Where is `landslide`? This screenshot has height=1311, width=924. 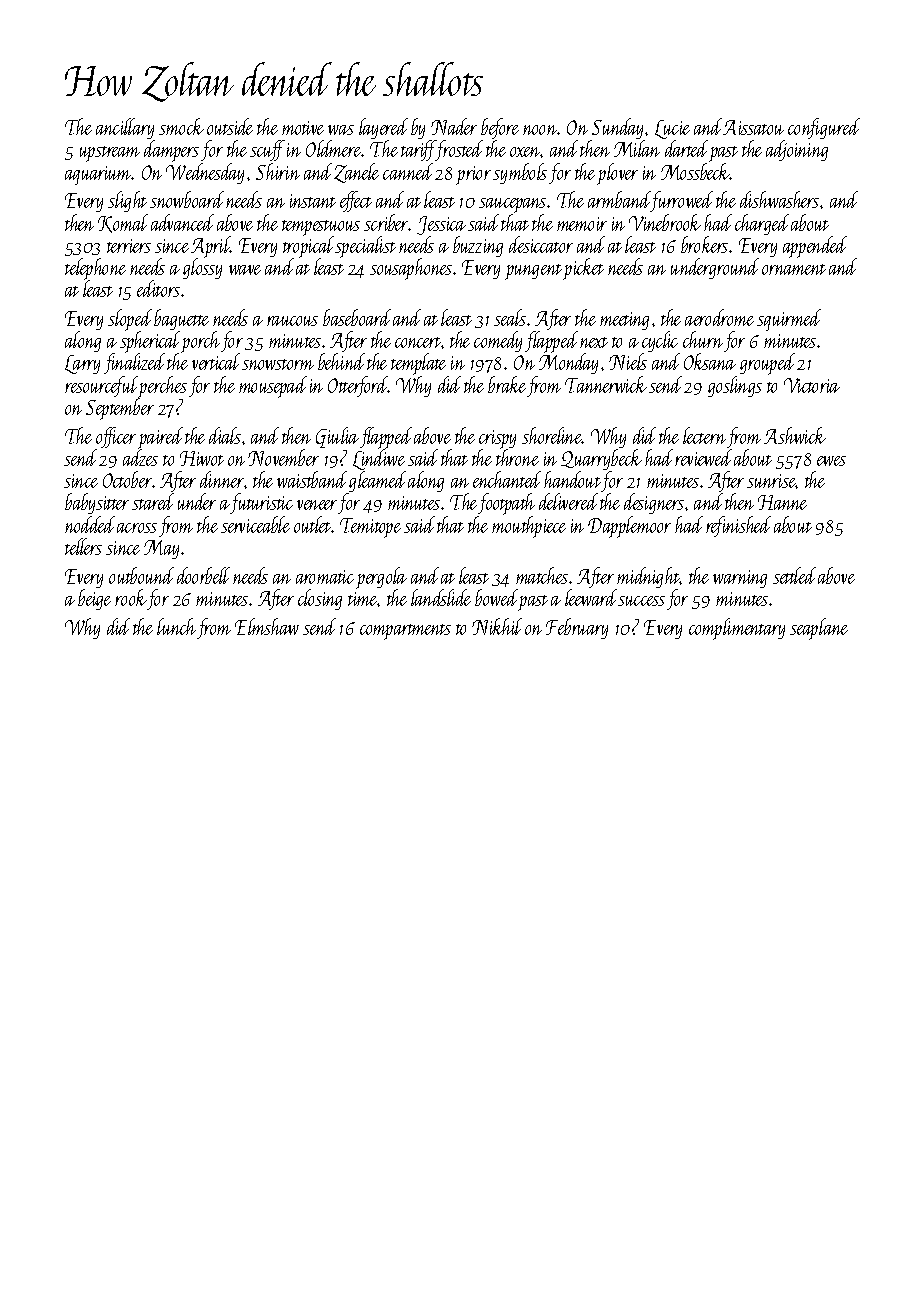 landslide is located at coordinates (441, 597).
